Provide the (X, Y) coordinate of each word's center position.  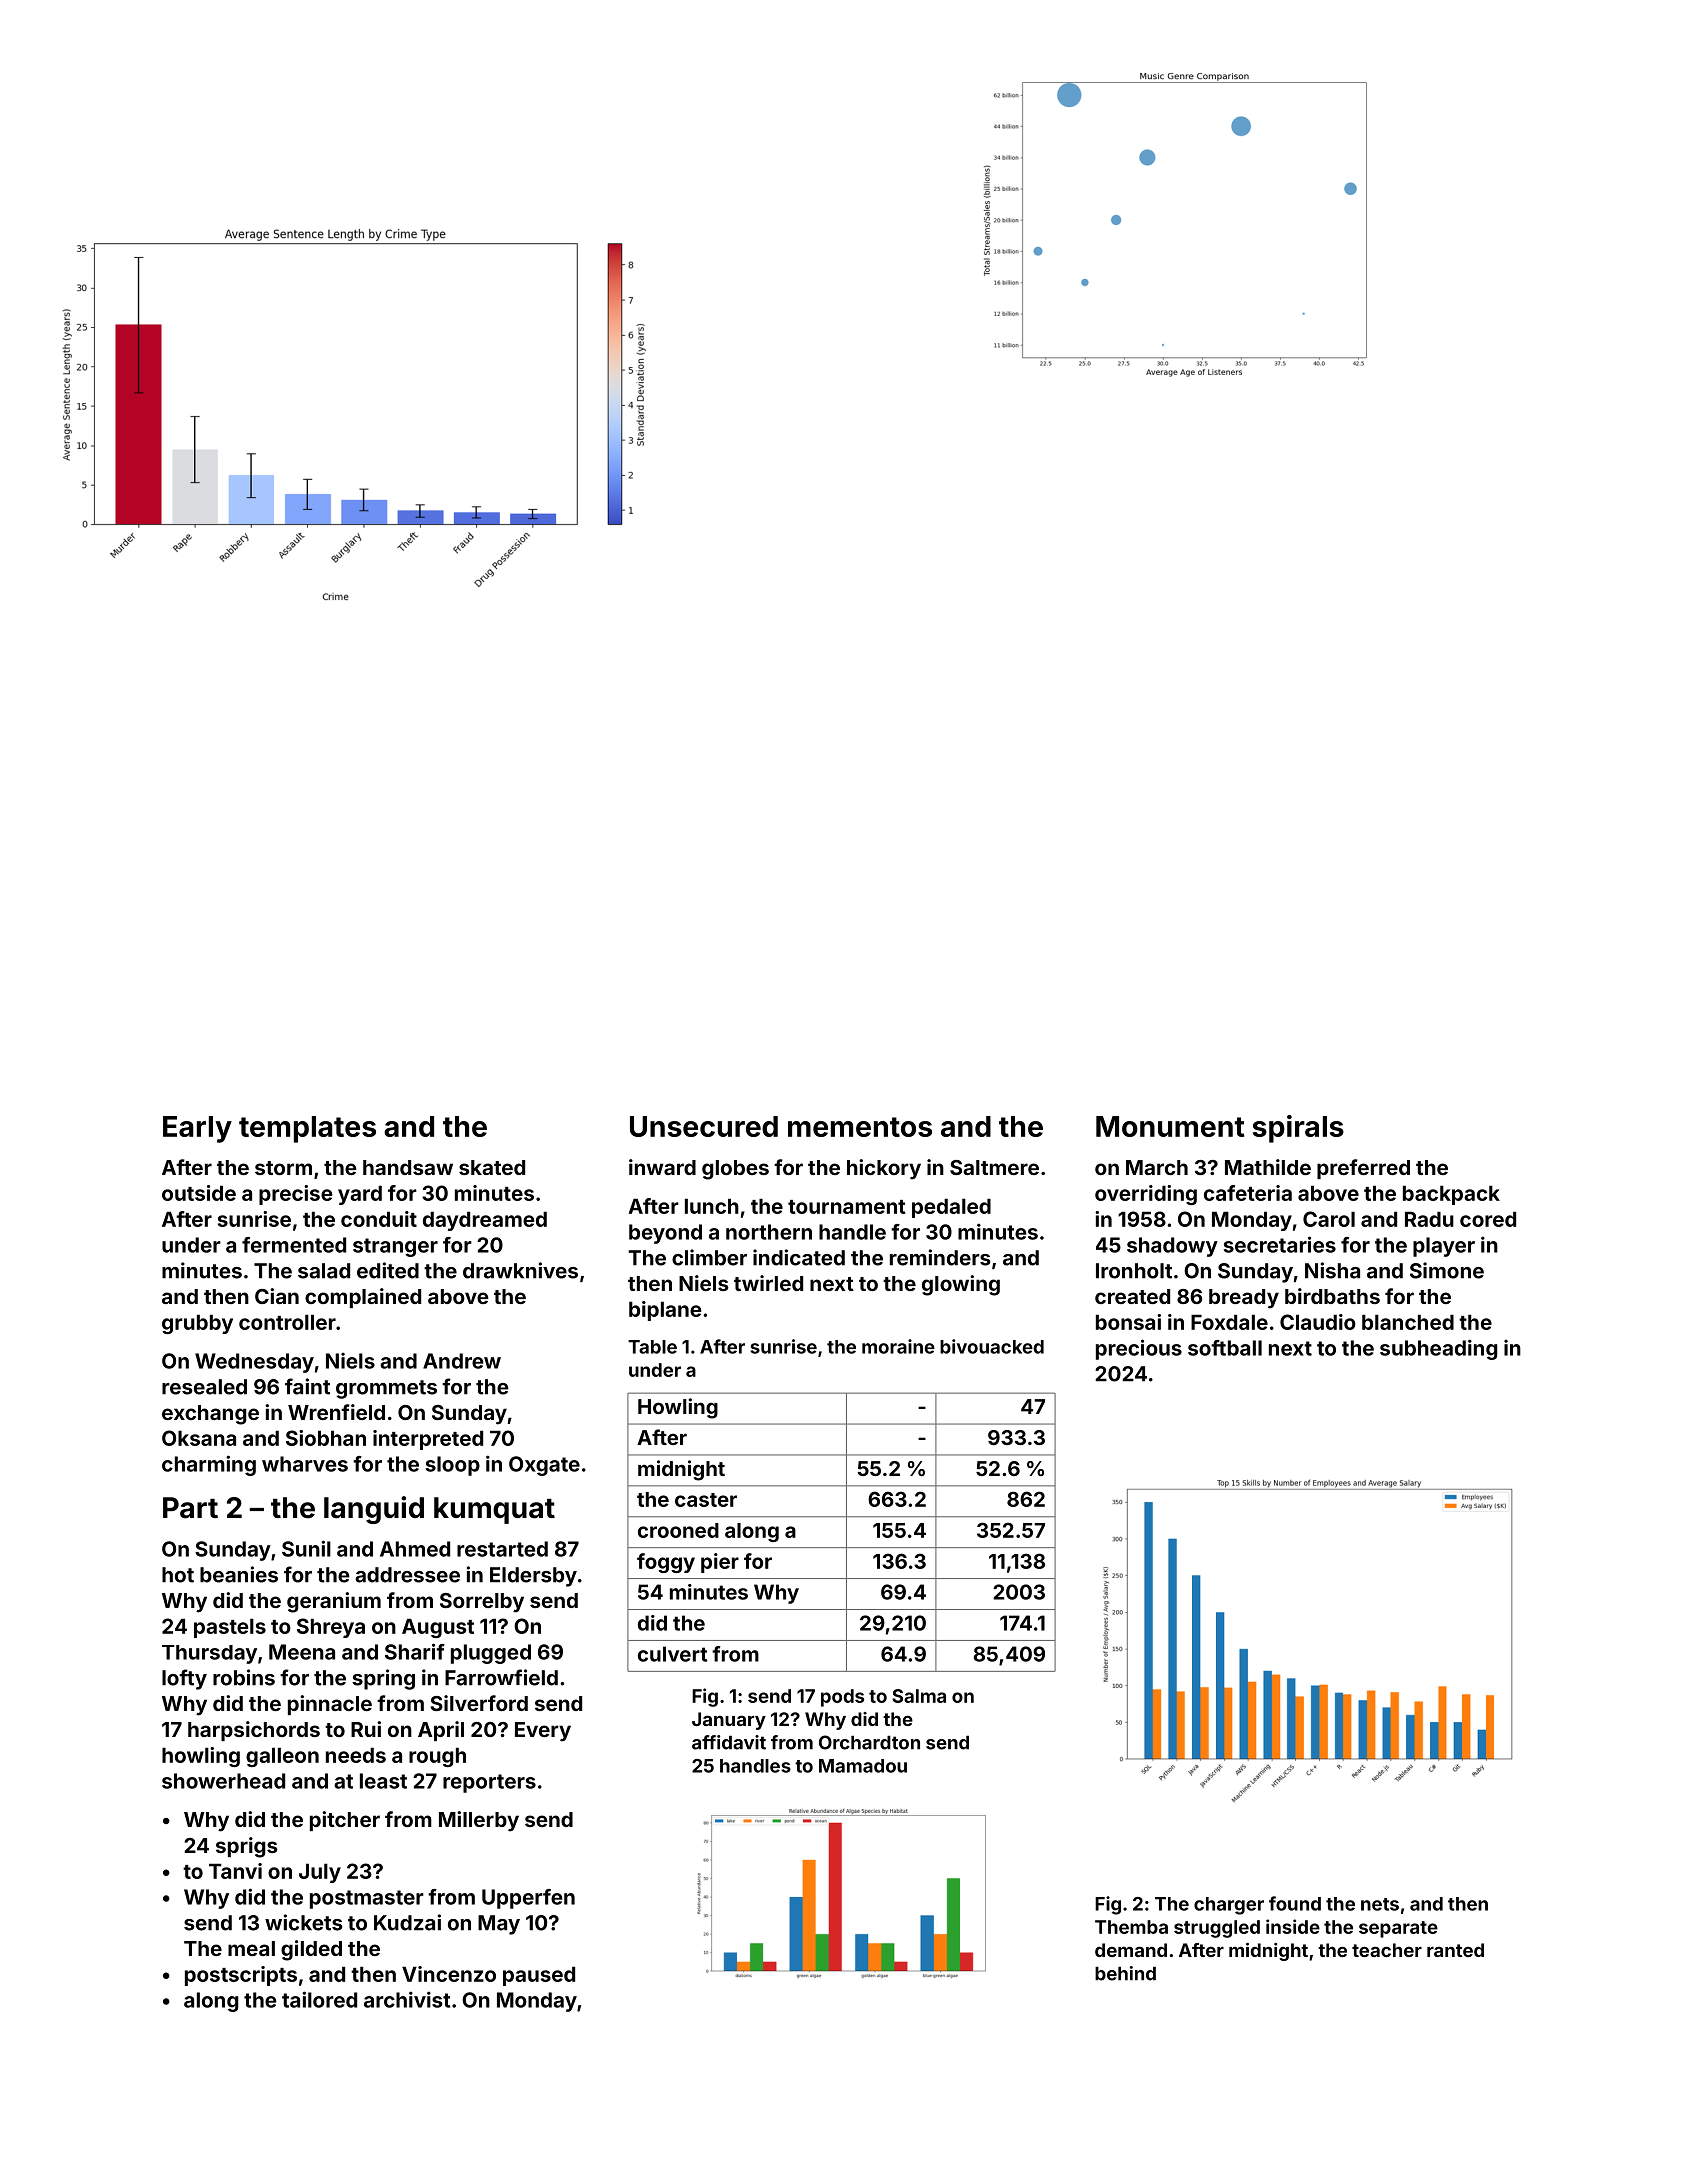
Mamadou (863, 1766)
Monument (1170, 1126)
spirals (1298, 1129)
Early (197, 1129)
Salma (919, 1696)
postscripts (241, 1976)
